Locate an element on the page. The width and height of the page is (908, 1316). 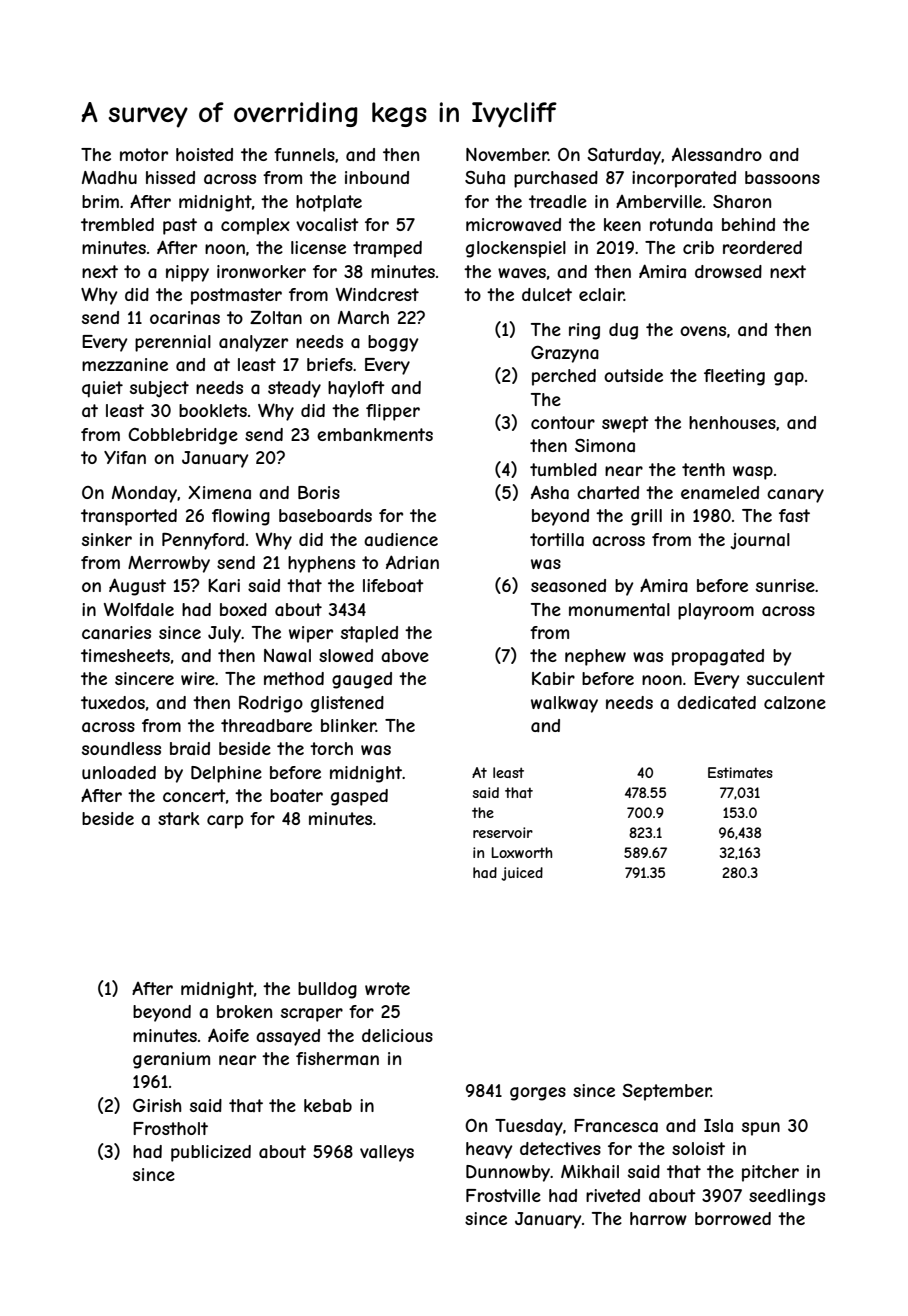
playroom is located at coordinates (716, 611).
